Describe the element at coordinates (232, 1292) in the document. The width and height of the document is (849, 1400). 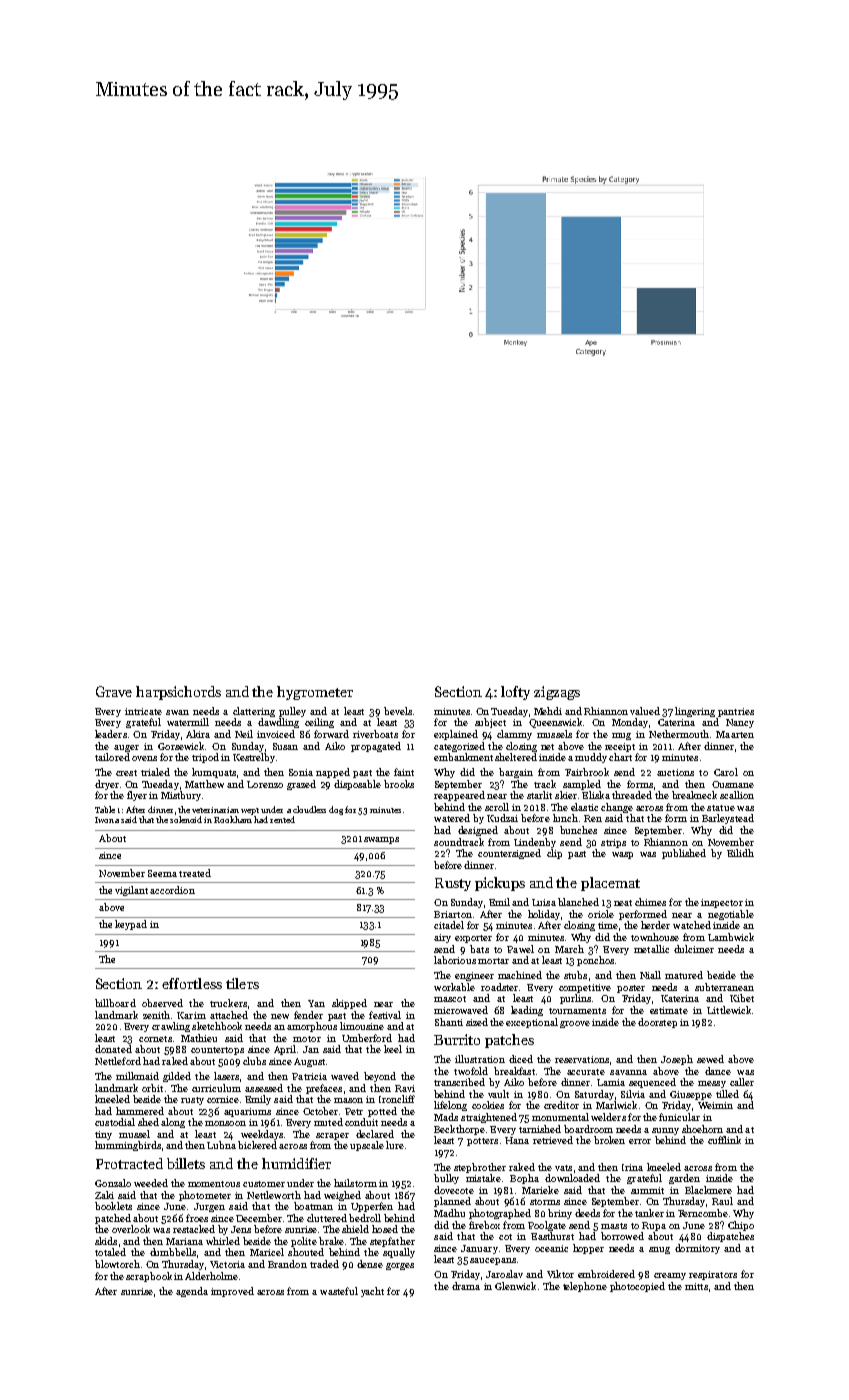
I see `improved` at that location.
